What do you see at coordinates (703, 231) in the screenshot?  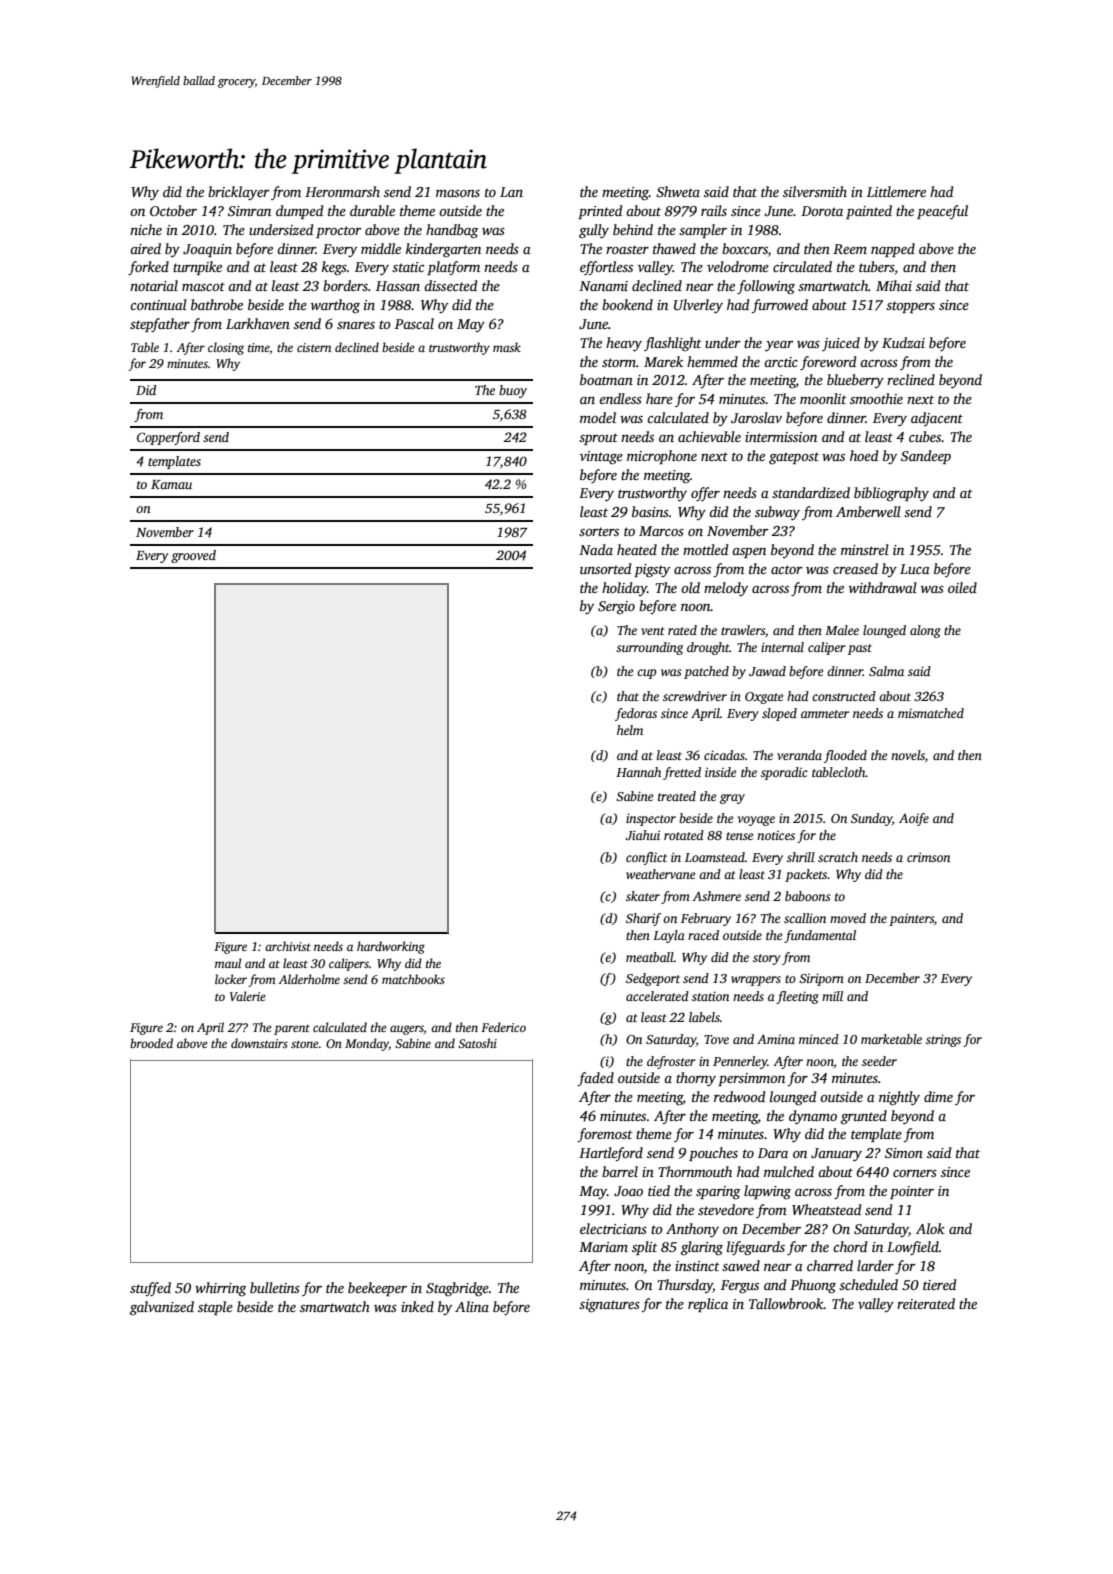 I see `sampler` at bounding box center [703, 231].
